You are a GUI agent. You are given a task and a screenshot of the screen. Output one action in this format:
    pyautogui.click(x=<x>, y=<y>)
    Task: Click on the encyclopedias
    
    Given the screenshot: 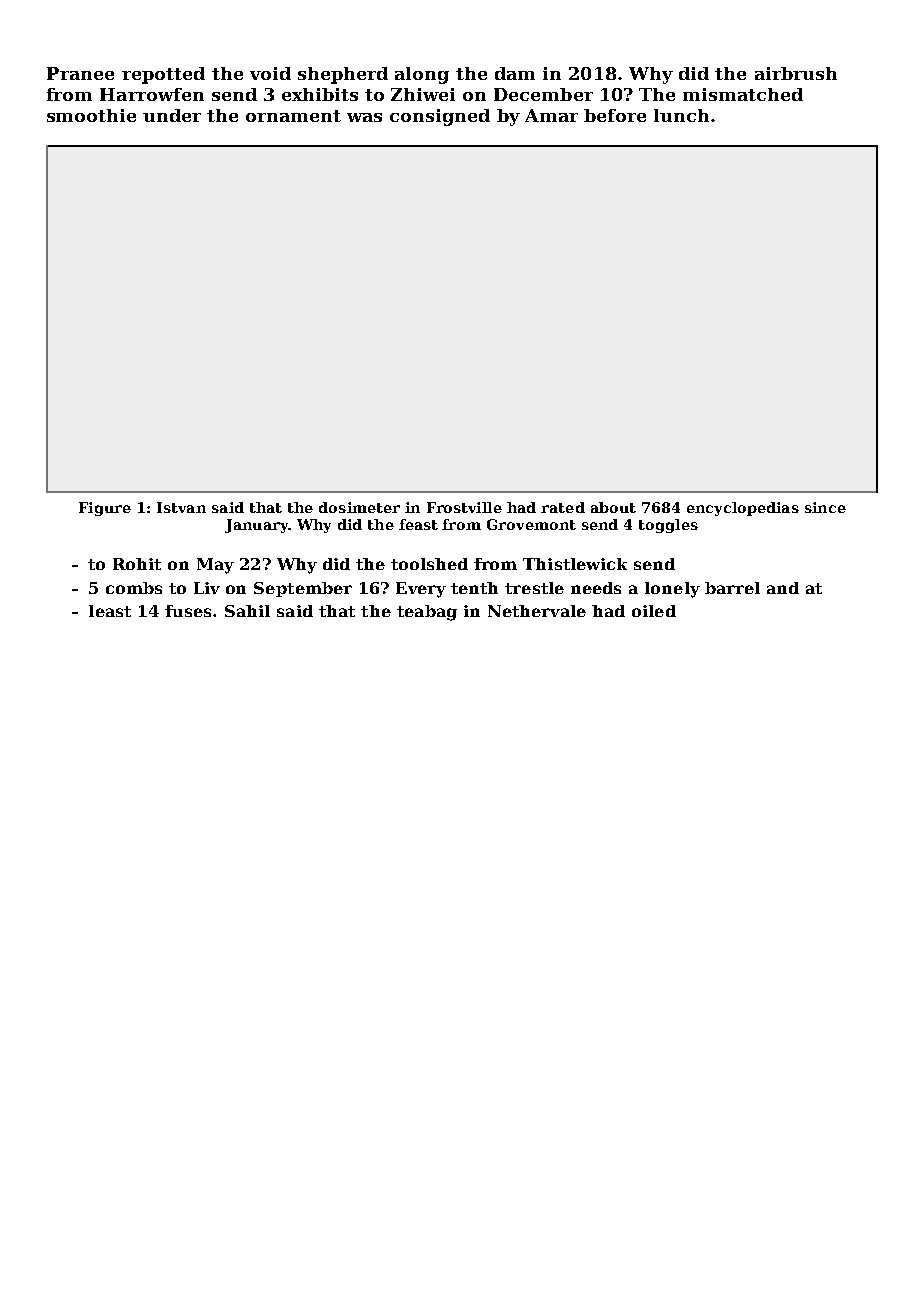 What is the action you would take?
    pyautogui.click(x=743, y=509)
